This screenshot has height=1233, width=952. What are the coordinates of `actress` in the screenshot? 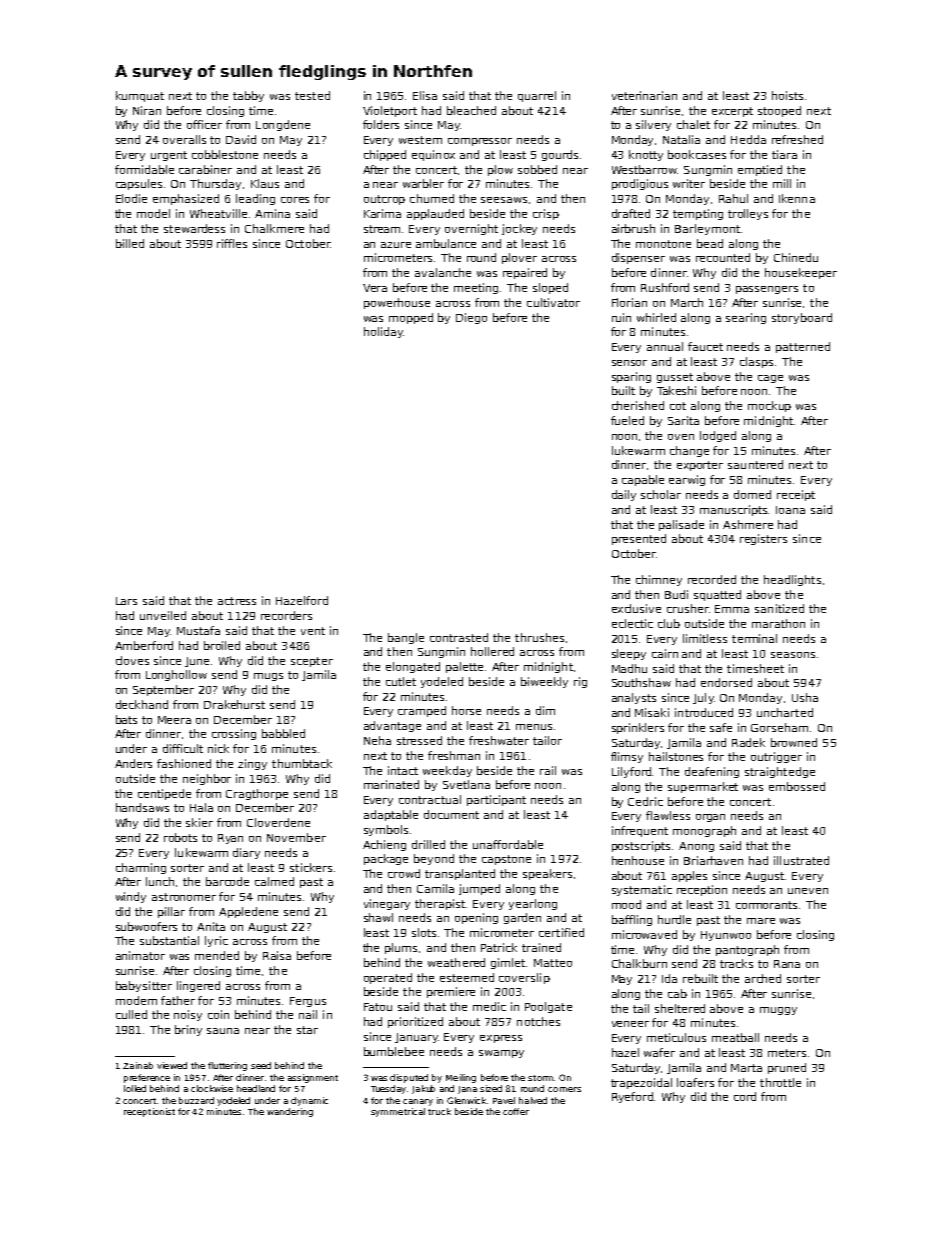 It's located at (237, 601).
